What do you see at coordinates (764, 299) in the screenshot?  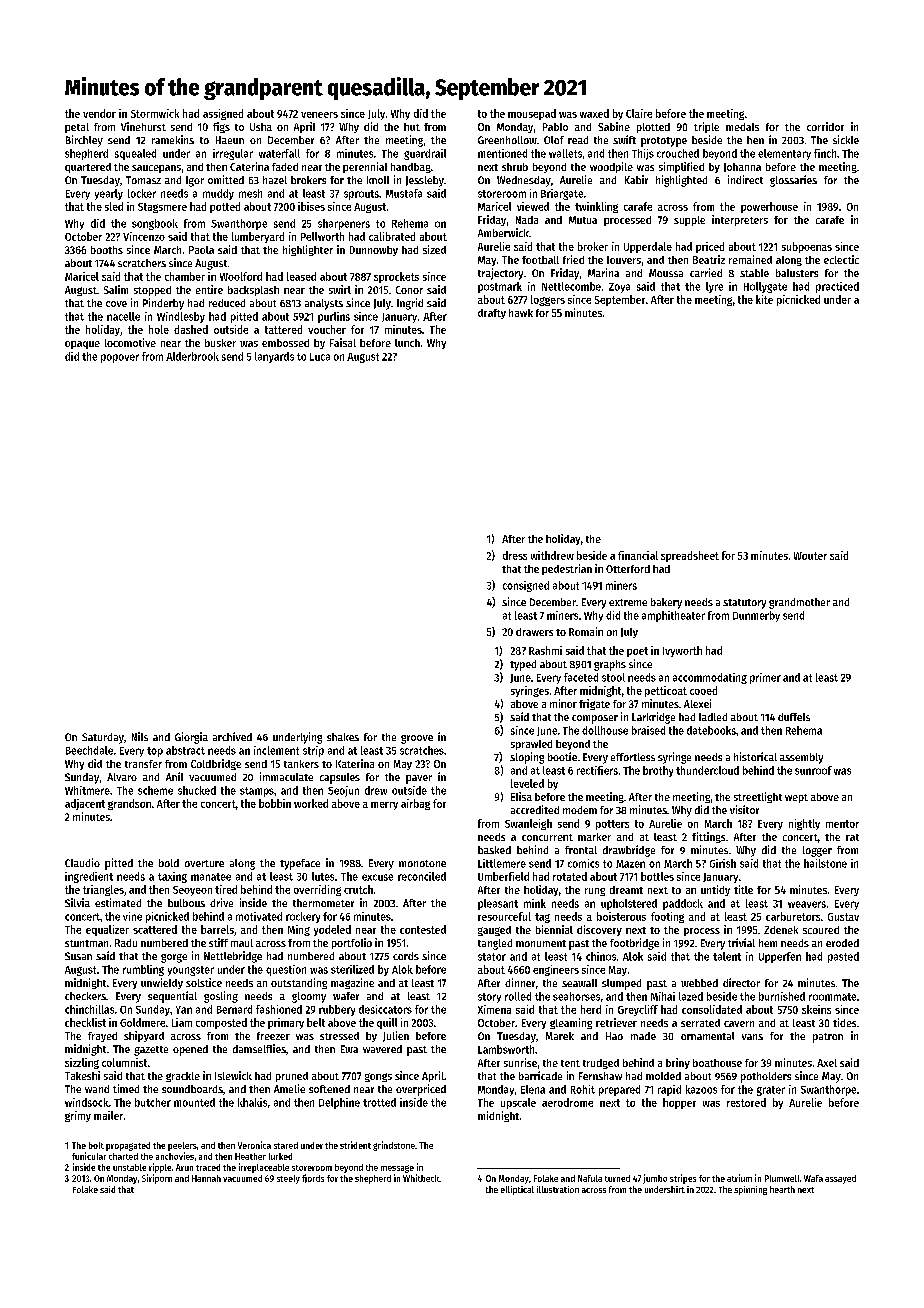 I see `kite` at bounding box center [764, 299].
